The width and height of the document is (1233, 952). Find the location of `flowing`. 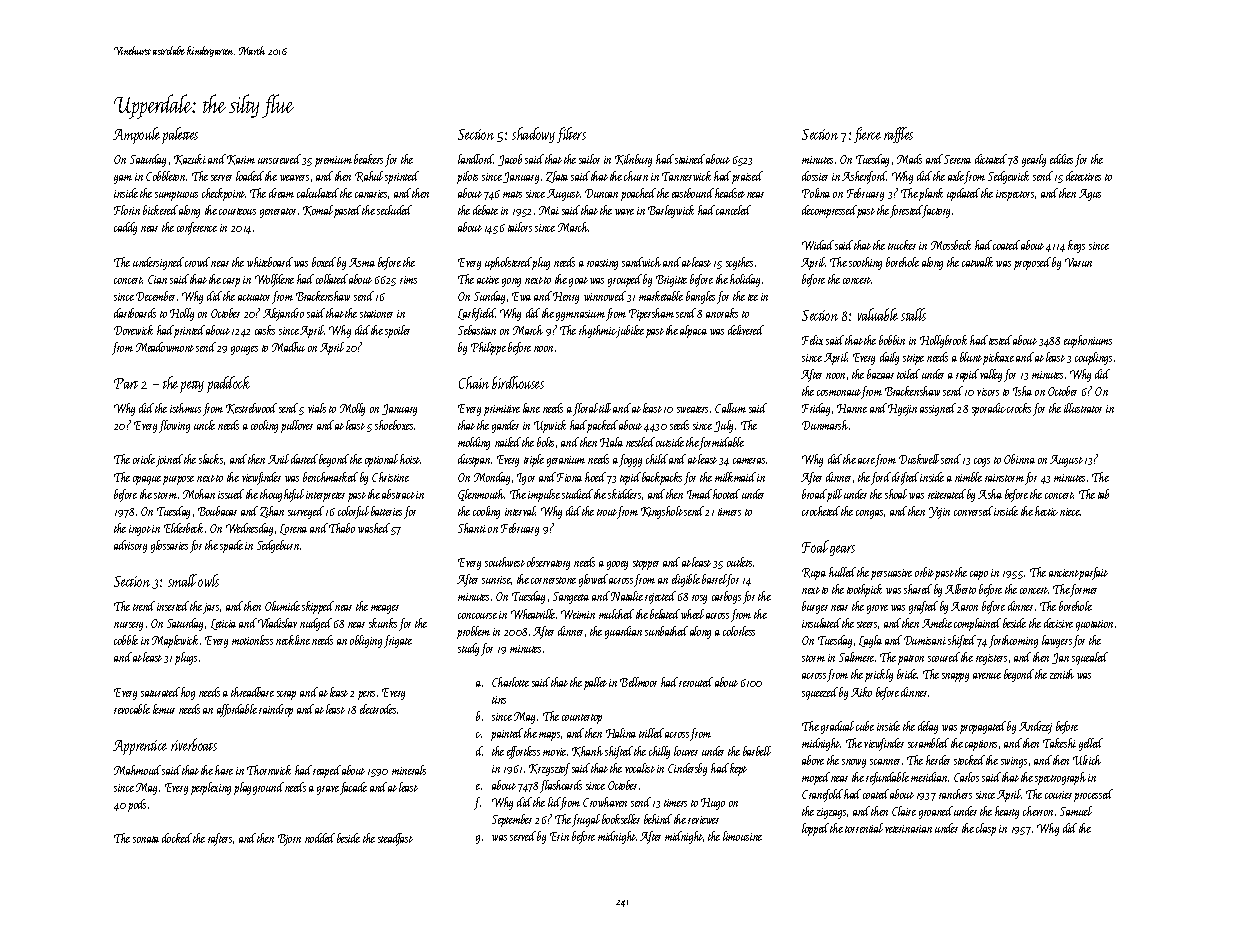

flowing is located at coordinates (174, 426).
